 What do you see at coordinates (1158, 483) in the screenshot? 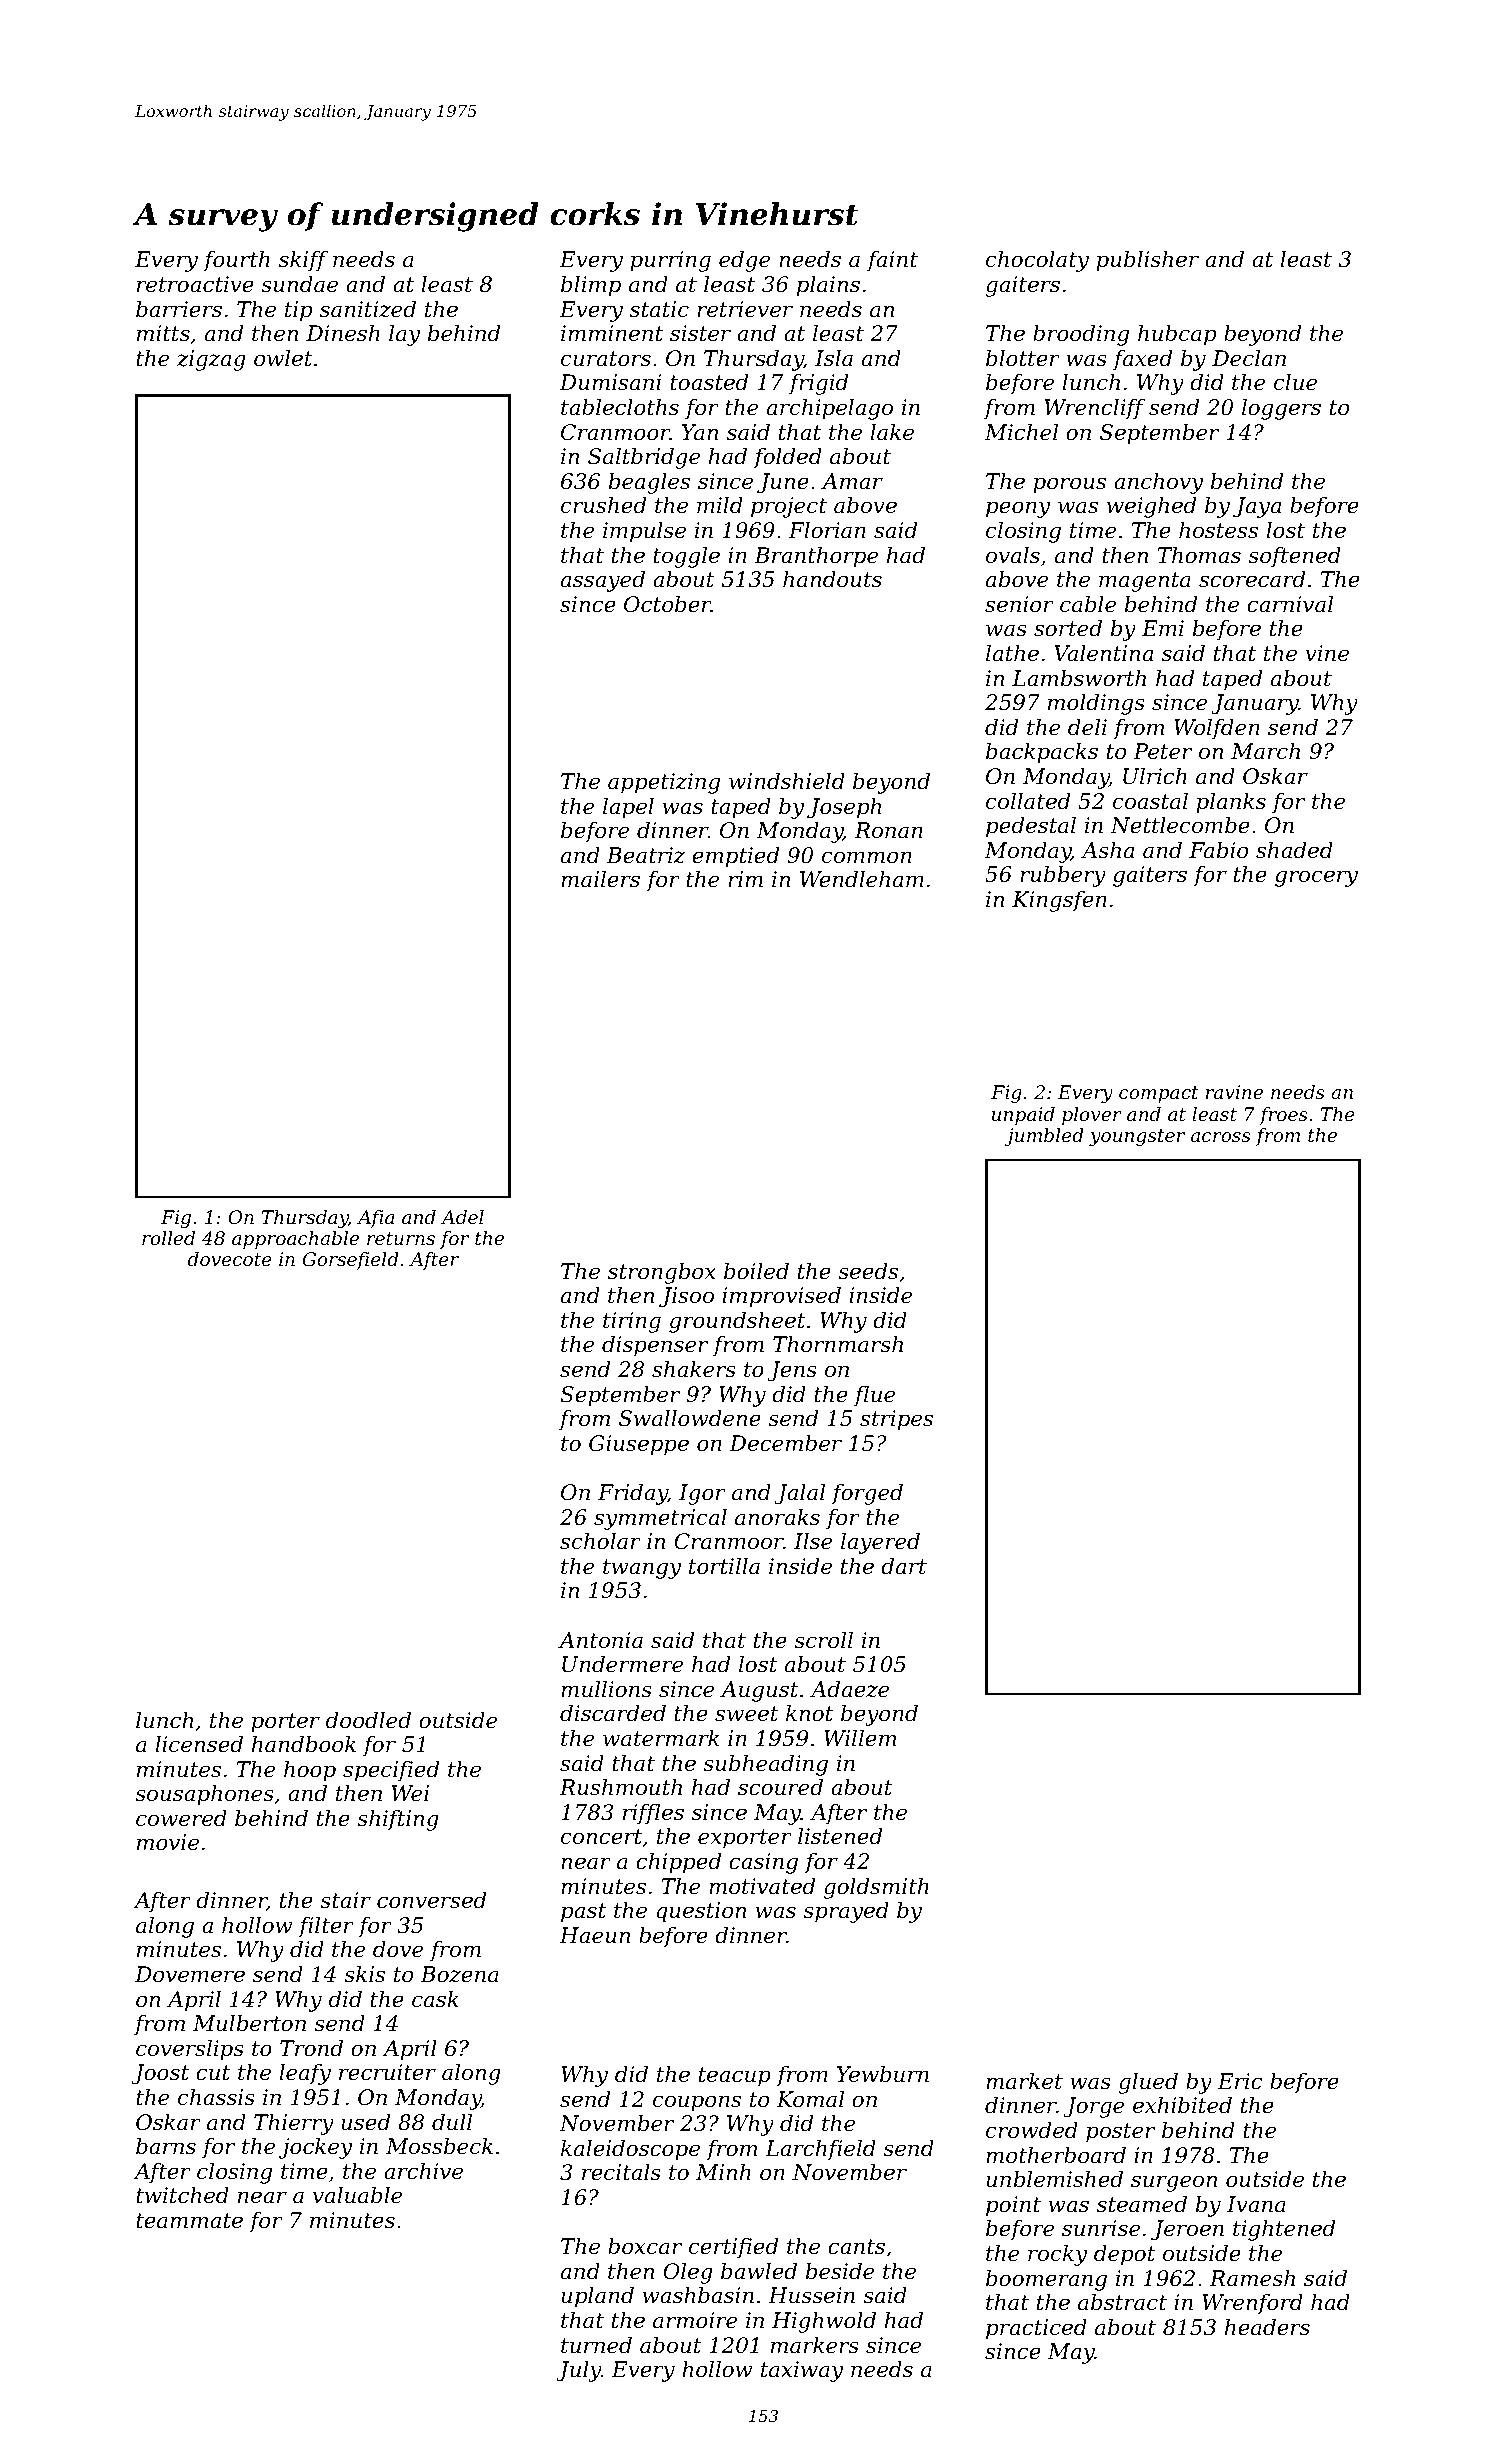
I see `anchovy` at bounding box center [1158, 483].
